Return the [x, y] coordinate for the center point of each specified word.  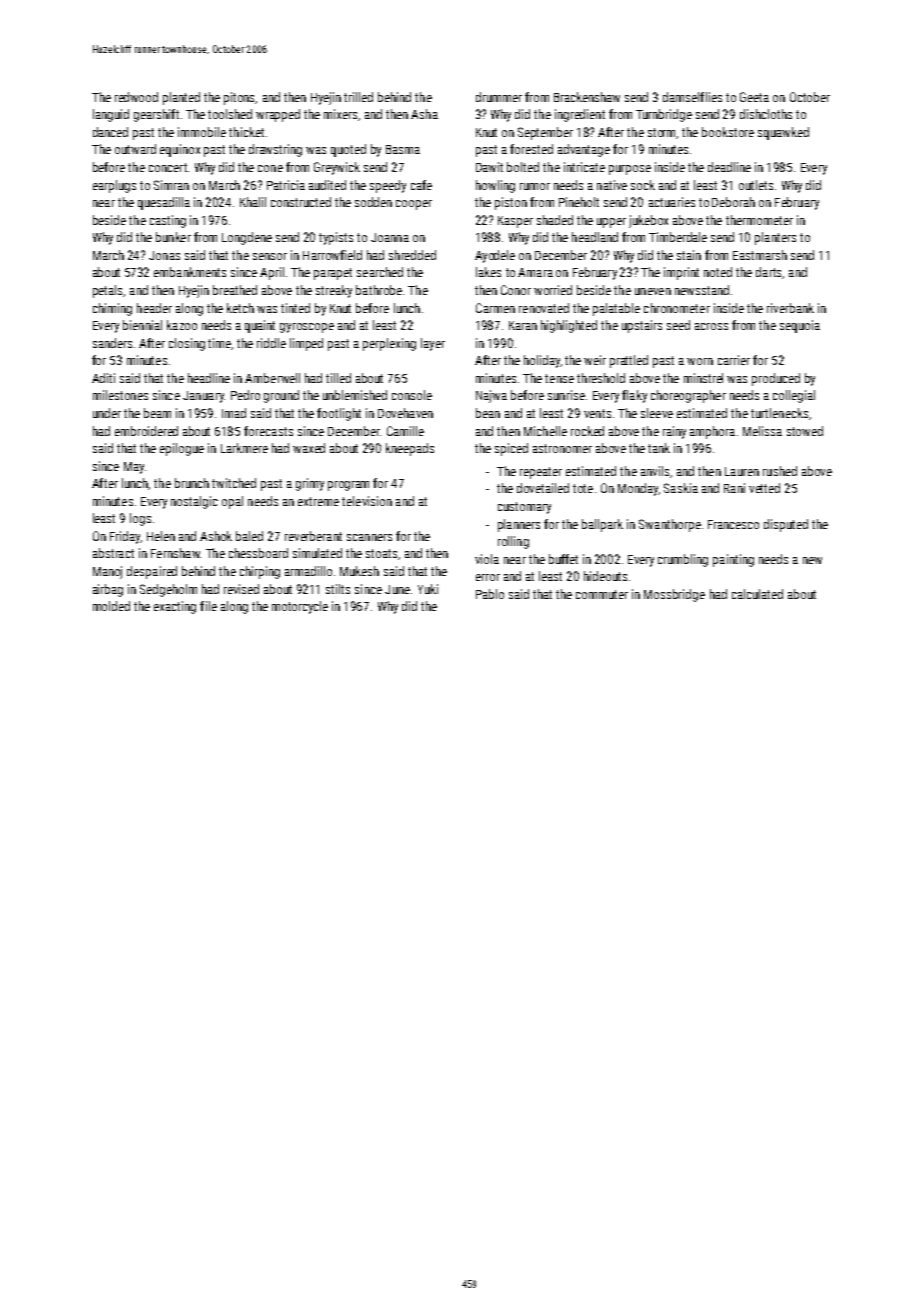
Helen [161, 536]
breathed [235, 290]
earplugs [114, 186]
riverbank [790, 308]
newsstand [702, 290]
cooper [414, 205]
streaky [334, 291]
